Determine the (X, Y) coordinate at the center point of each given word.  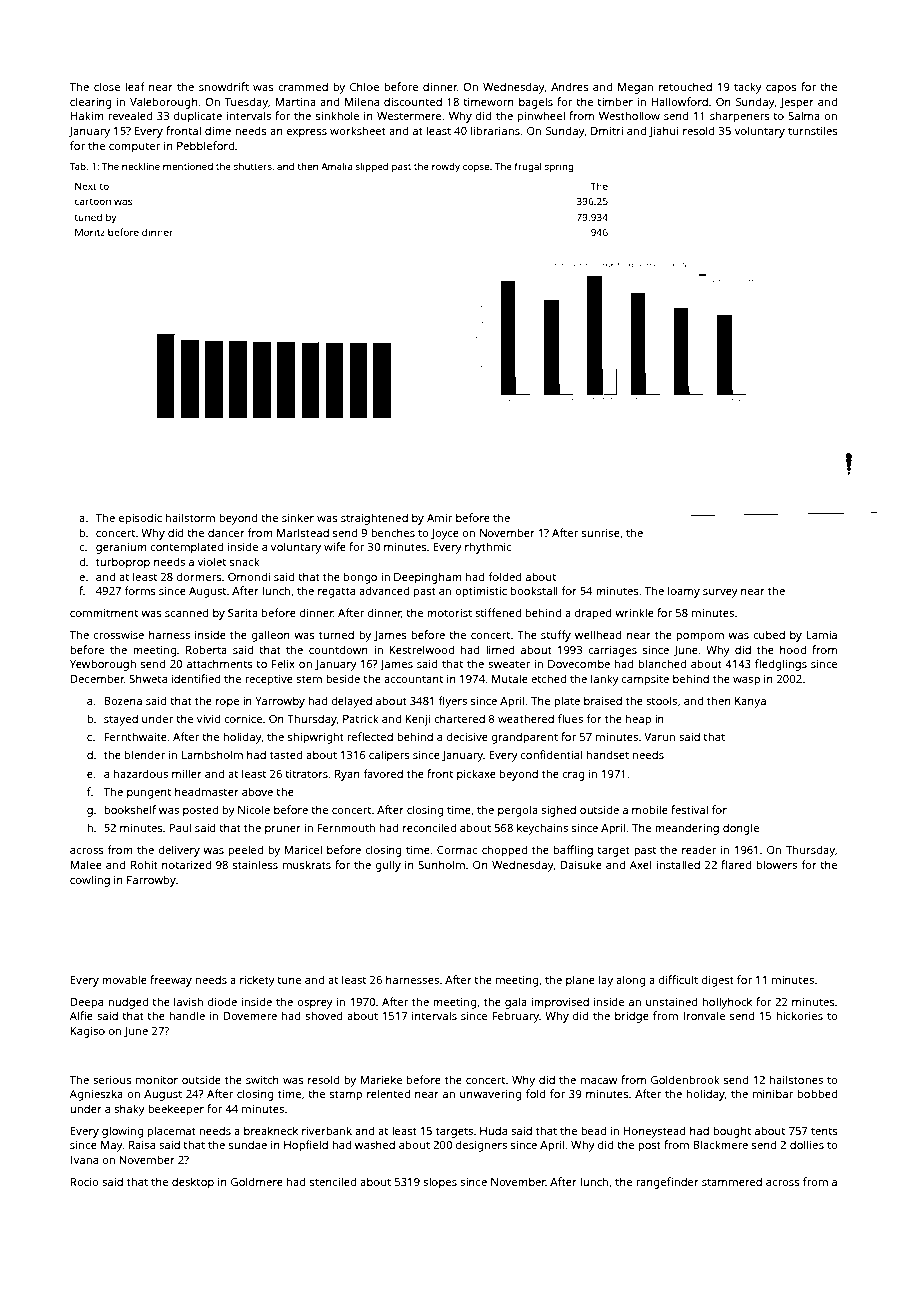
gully (388, 866)
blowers (776, 864)
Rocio (84, 1182)
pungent (149, 794)
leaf (135, 86)
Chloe (364, 86)
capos (781, 89)
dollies (807, 1144)
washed (375, 1144)
